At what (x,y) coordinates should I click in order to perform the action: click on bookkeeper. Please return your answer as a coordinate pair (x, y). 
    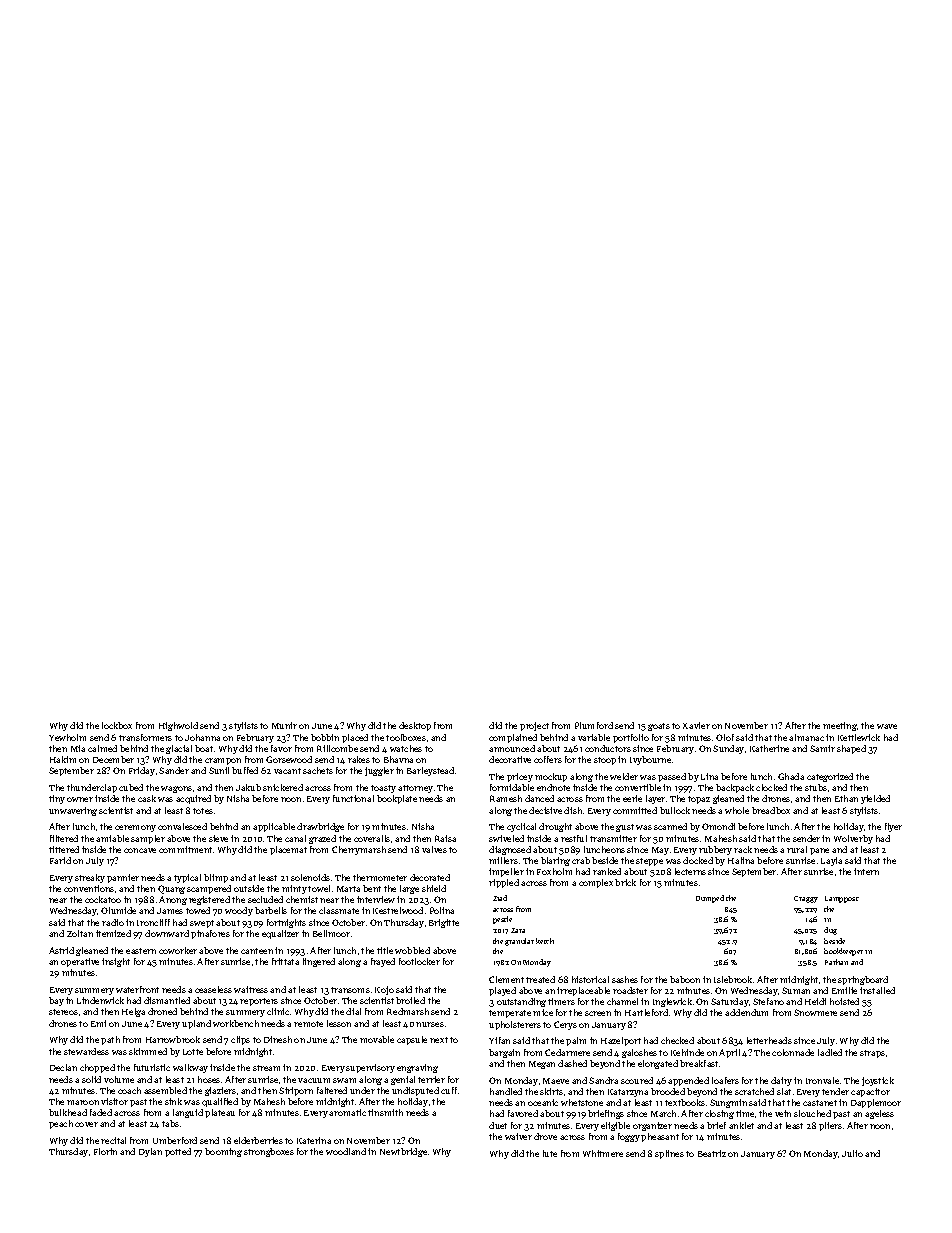
    Looking at the image, I should click on (843, 952).
